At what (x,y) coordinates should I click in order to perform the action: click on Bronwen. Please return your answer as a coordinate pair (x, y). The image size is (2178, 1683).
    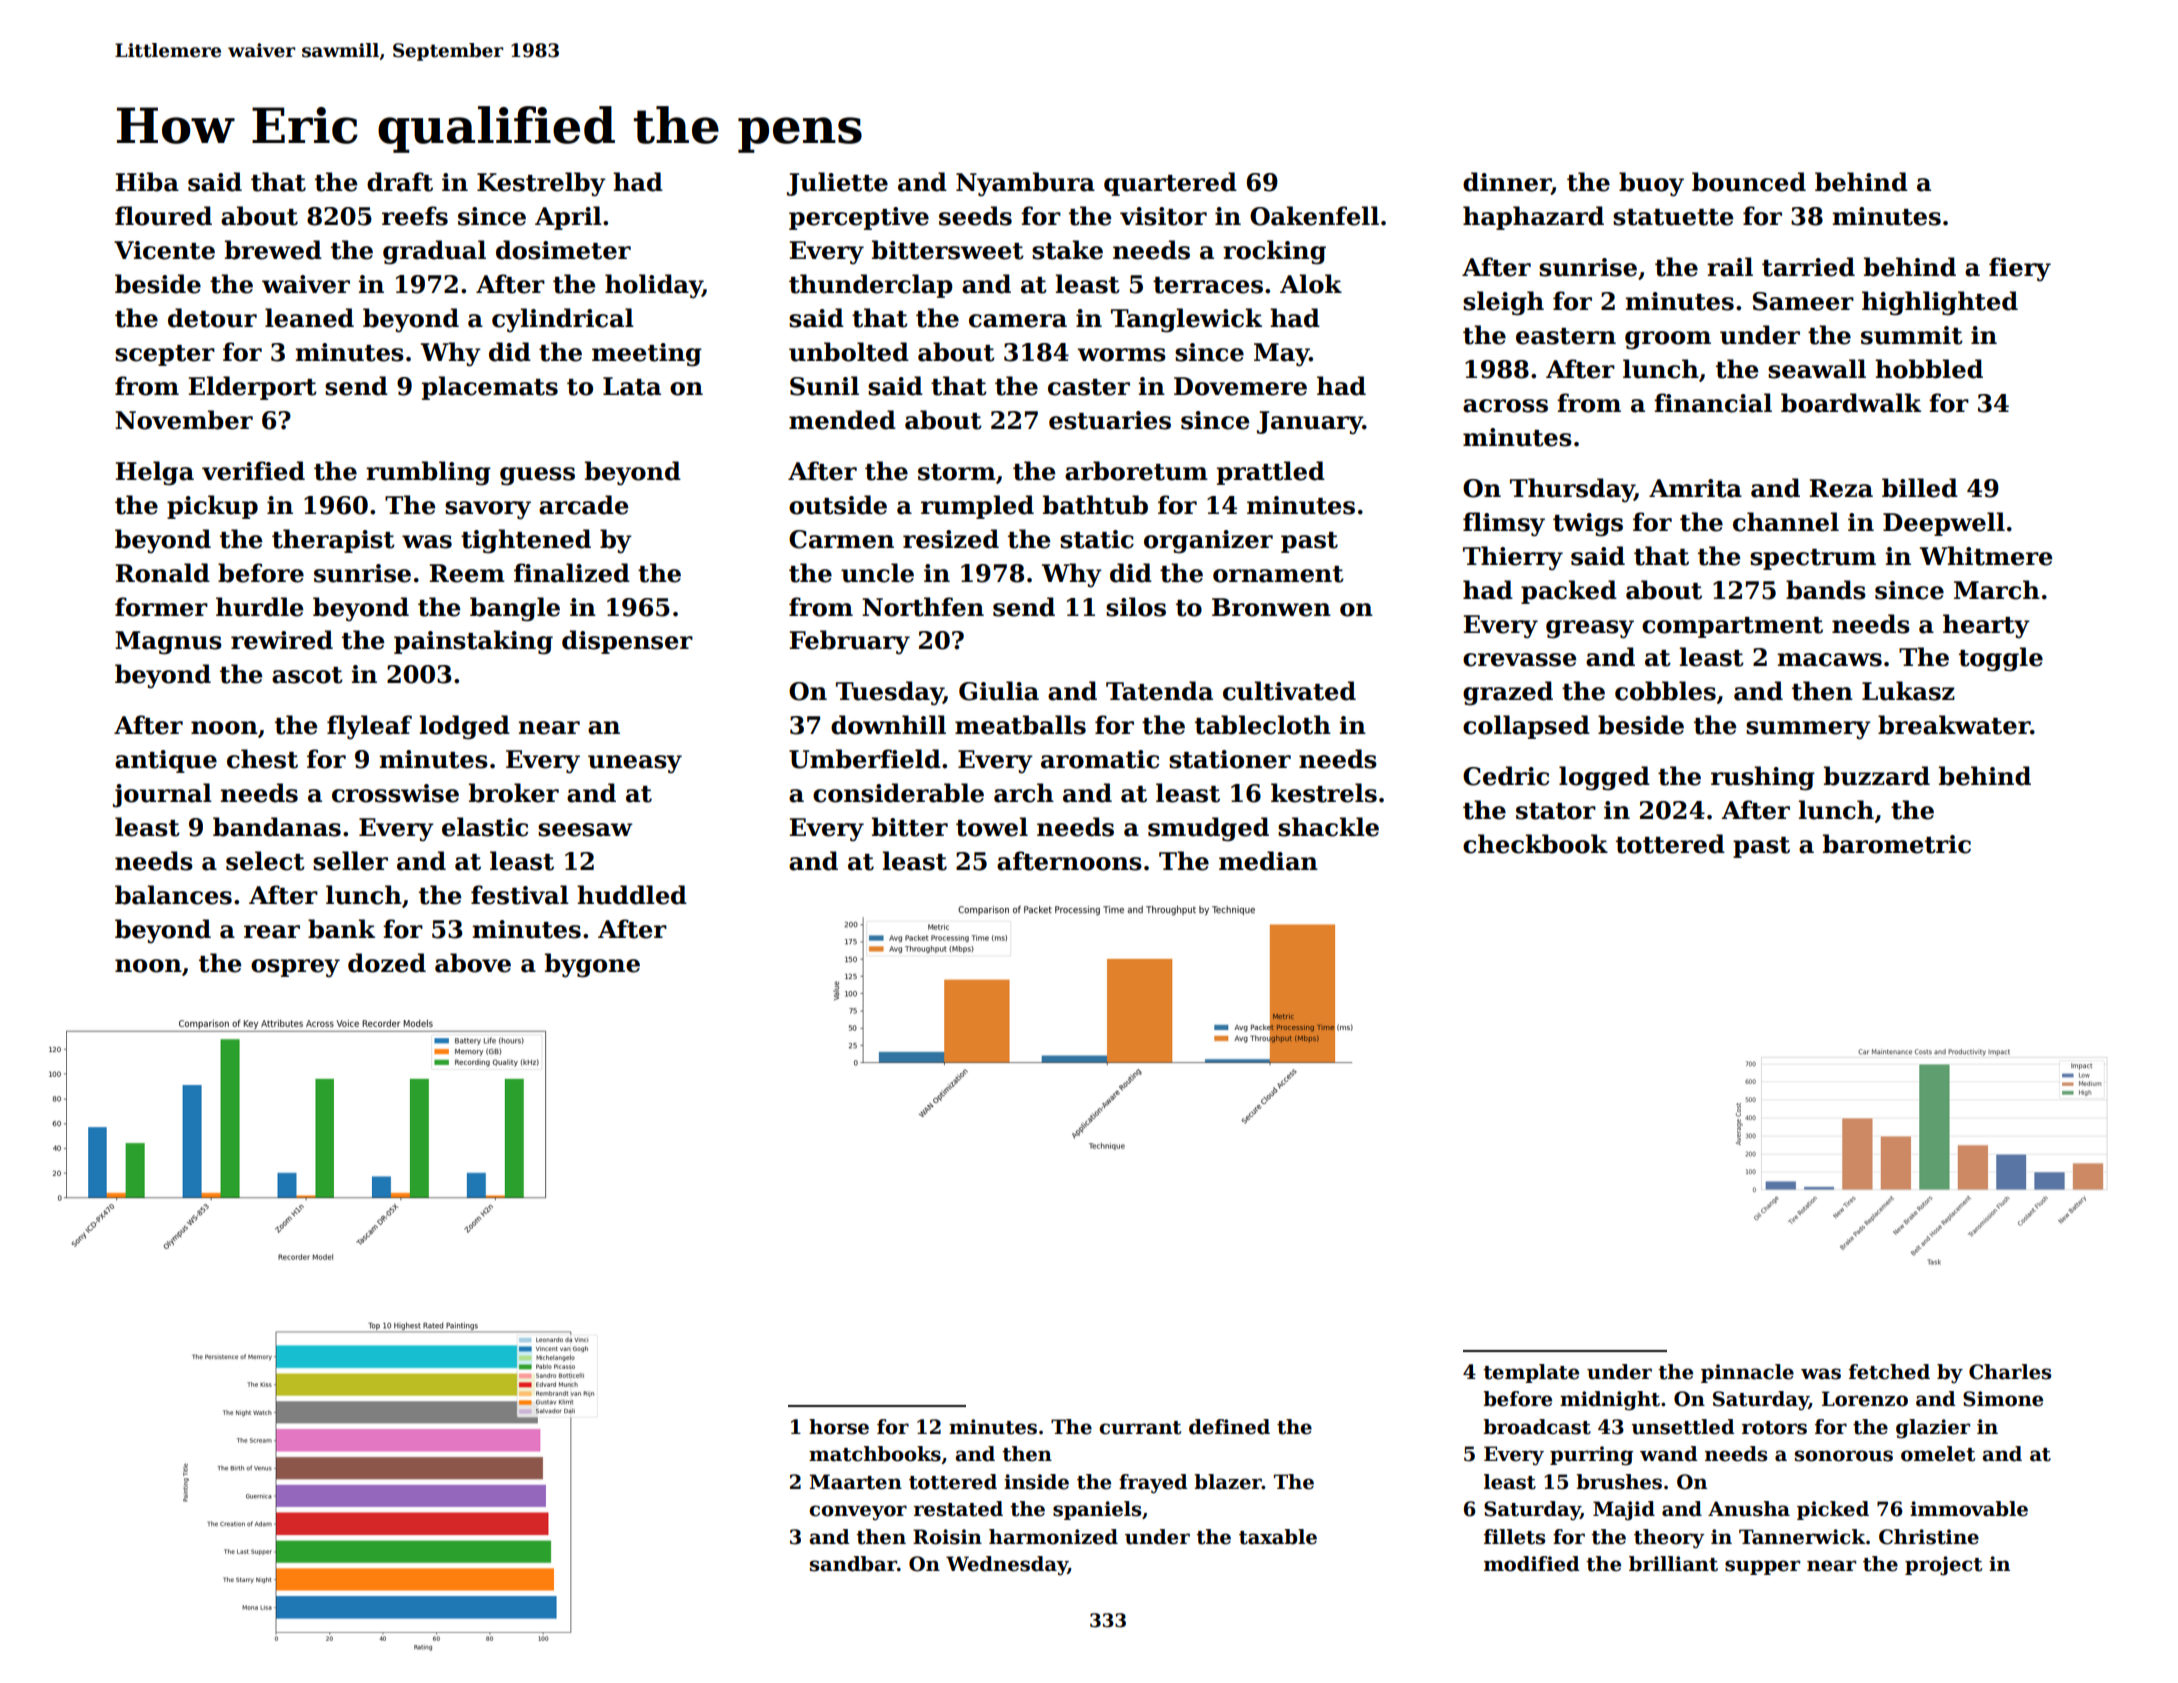
    Looking at the image, I should click on (1271, 607).
